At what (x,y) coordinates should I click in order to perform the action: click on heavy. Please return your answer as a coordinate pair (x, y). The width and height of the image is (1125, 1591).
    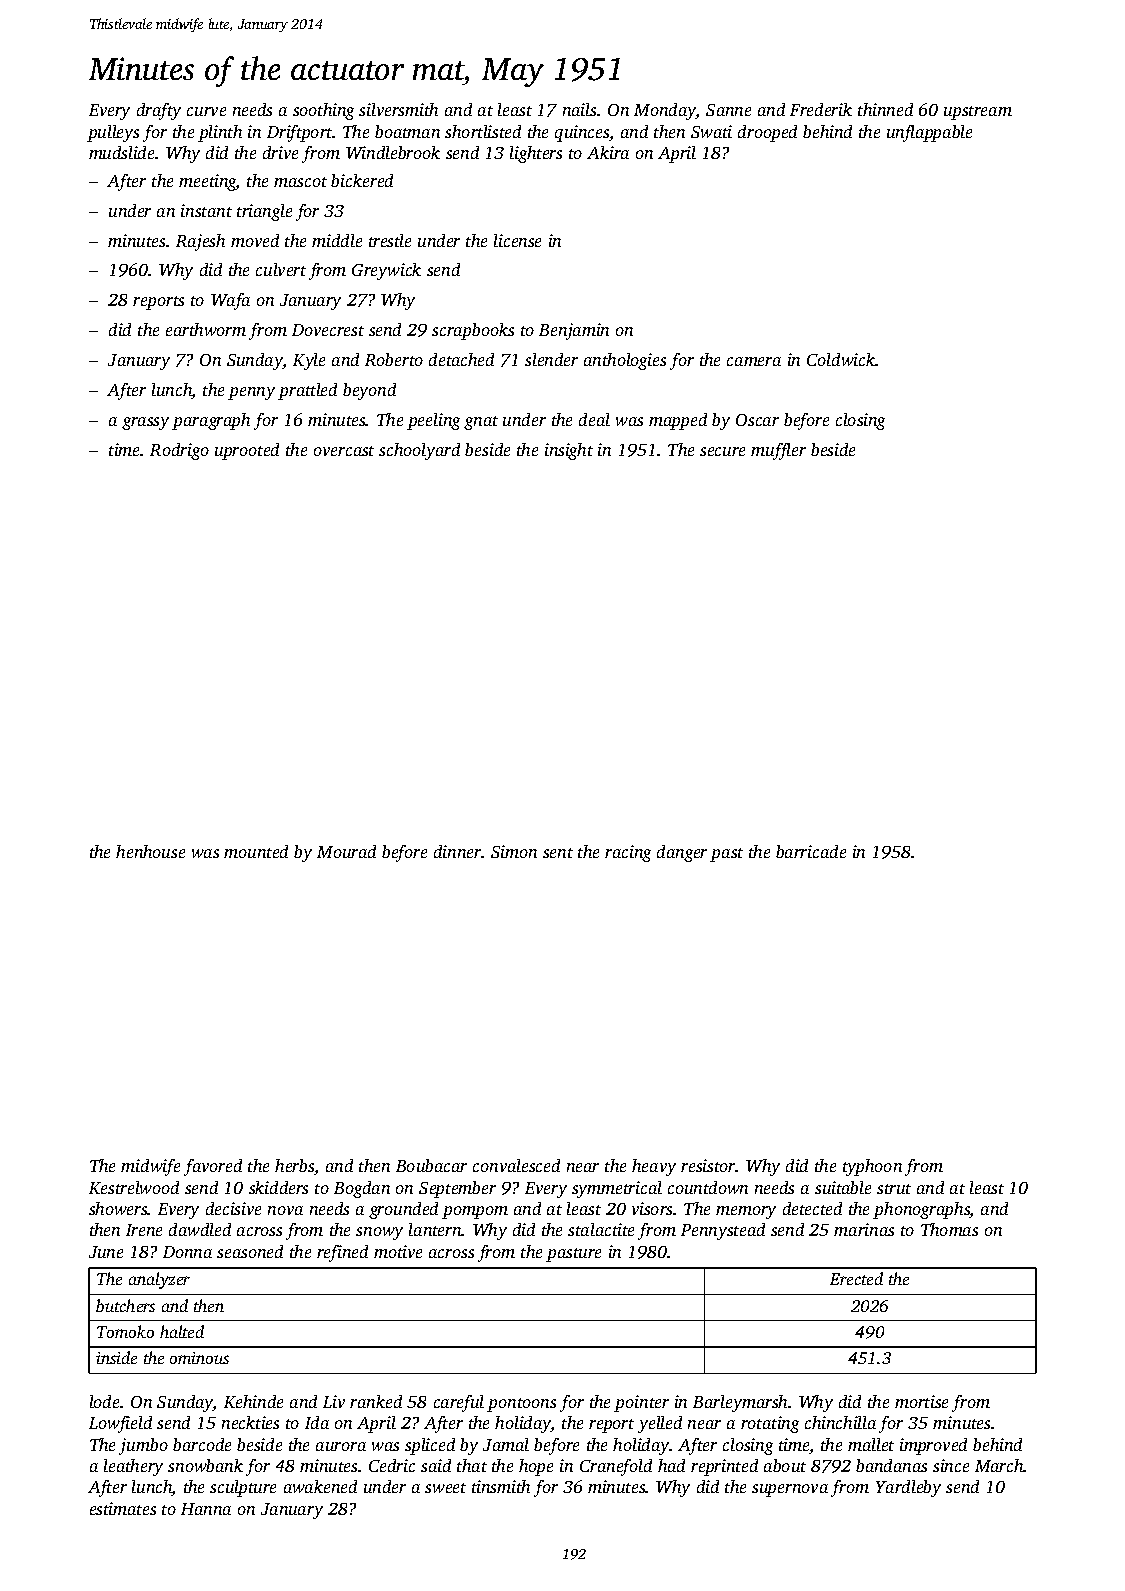
    Looking at the image, I should click on (654, 1167).
